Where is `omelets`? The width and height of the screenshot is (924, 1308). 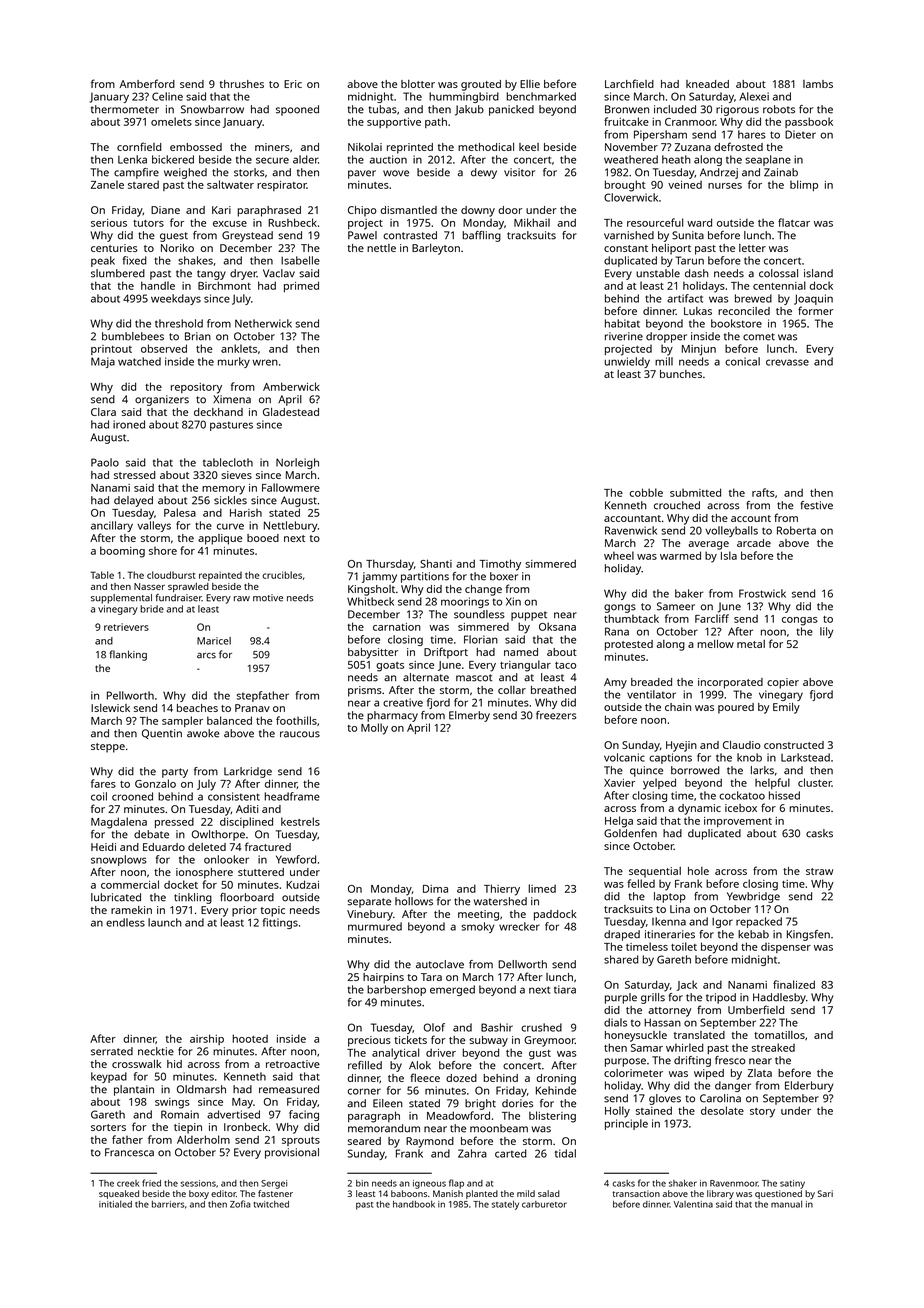 omelets is located at coordinates (171, 121).
